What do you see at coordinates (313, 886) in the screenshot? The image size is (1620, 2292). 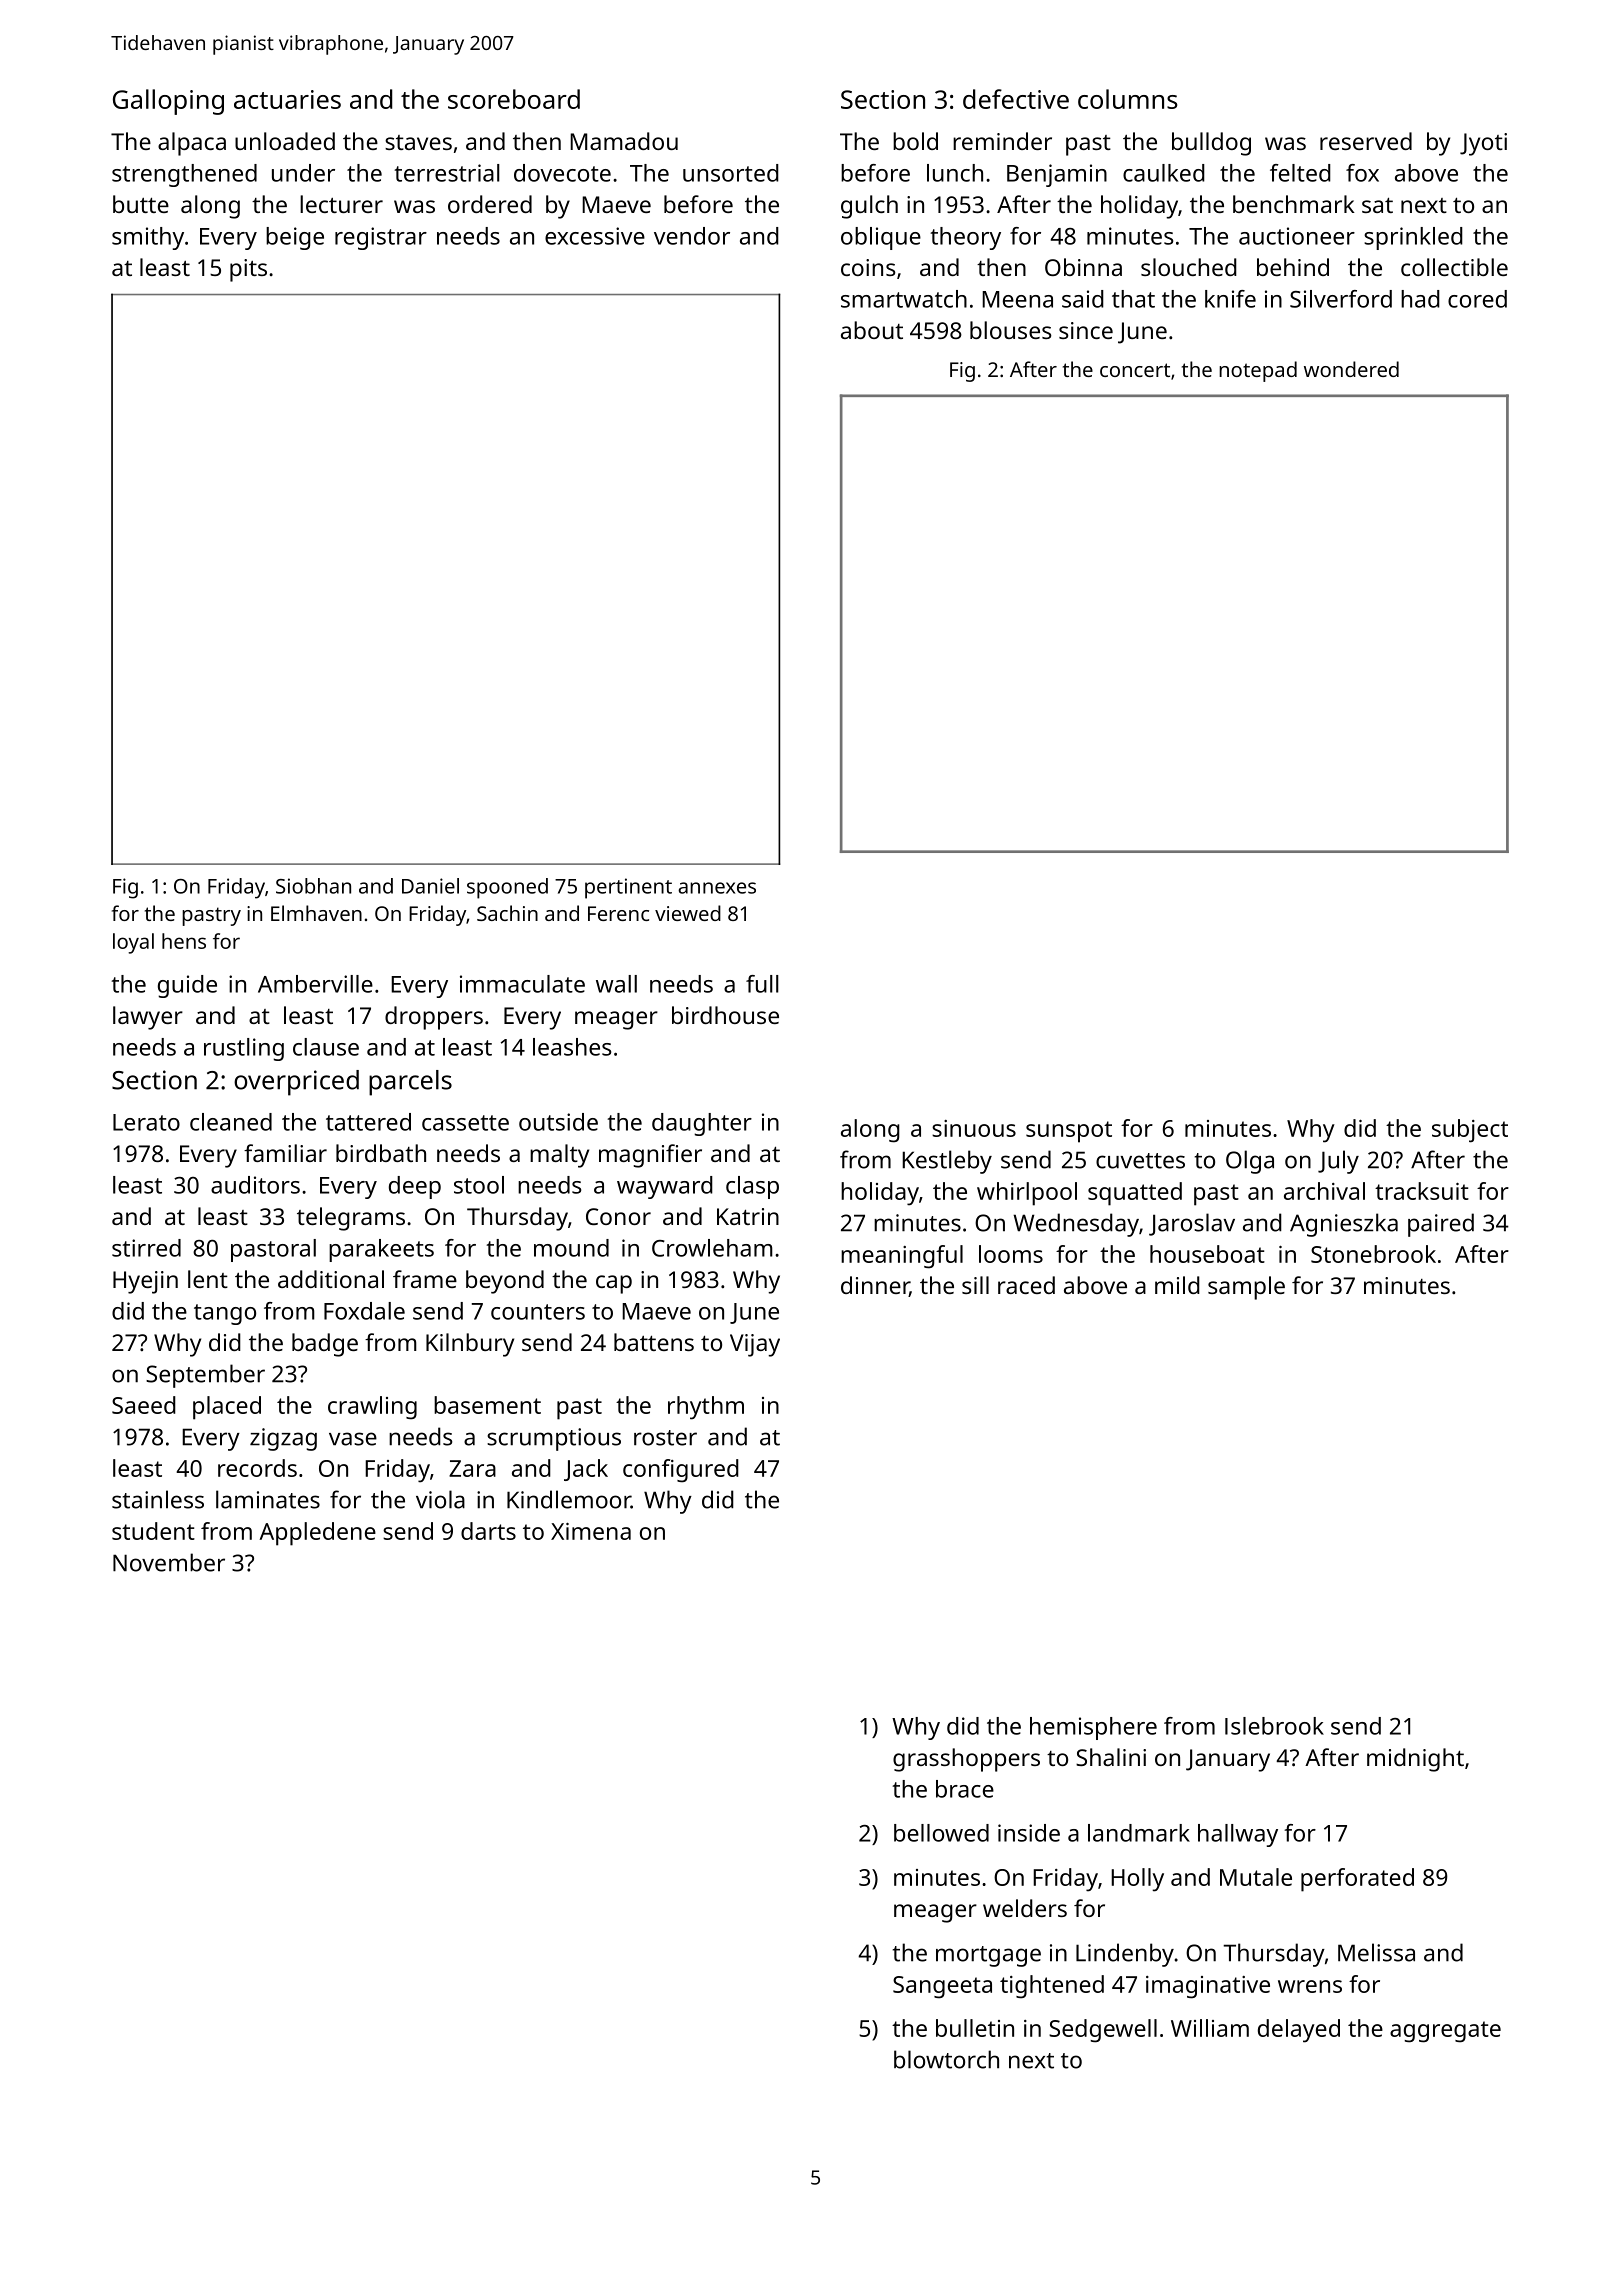 I see `Siobhan` at bounding box center [313, 886].
